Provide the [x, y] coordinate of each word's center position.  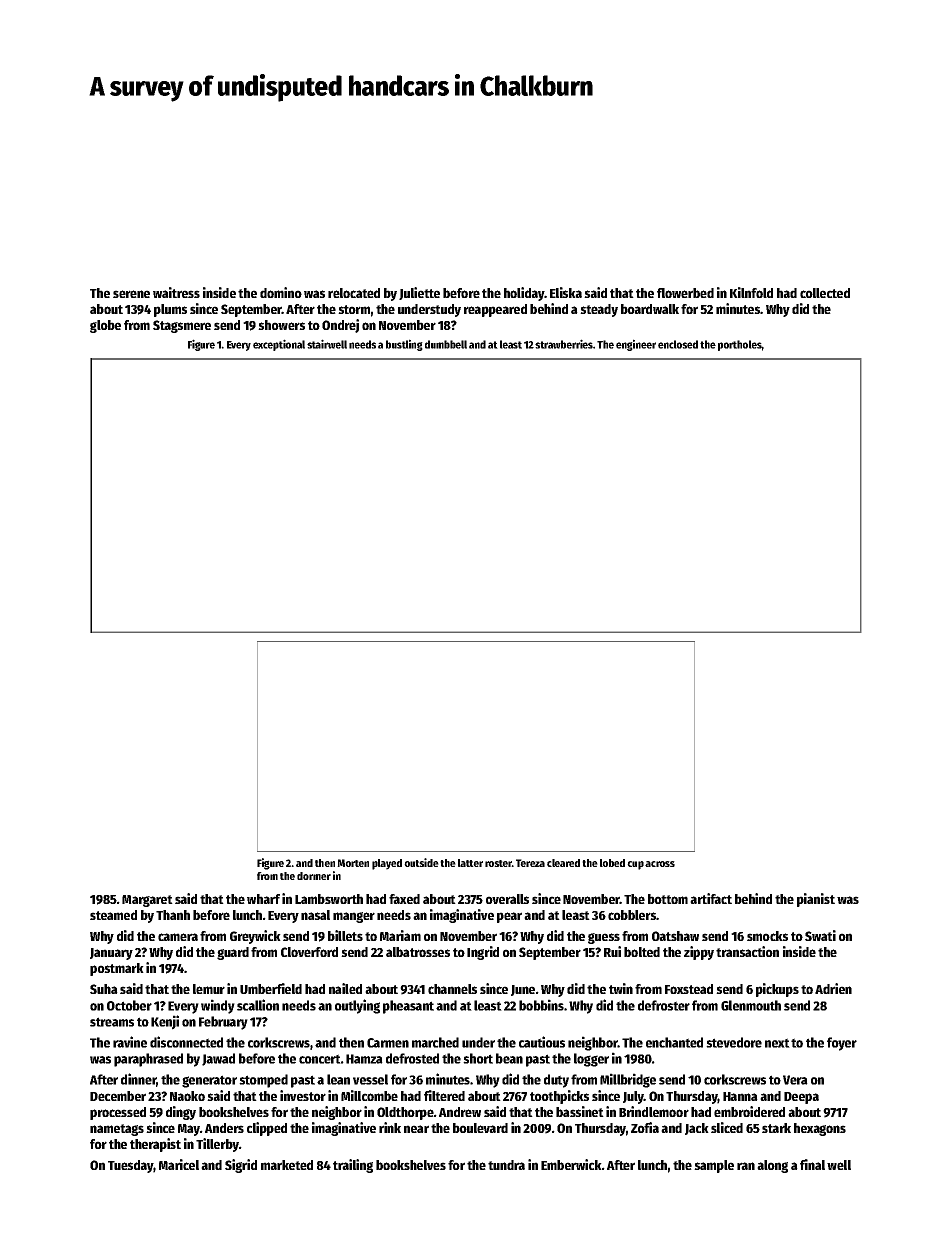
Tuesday [131, 1166]
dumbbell [446, 344]
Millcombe [369, 1095]
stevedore [734, 1042]
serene [131, 294]
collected [825, 293]
